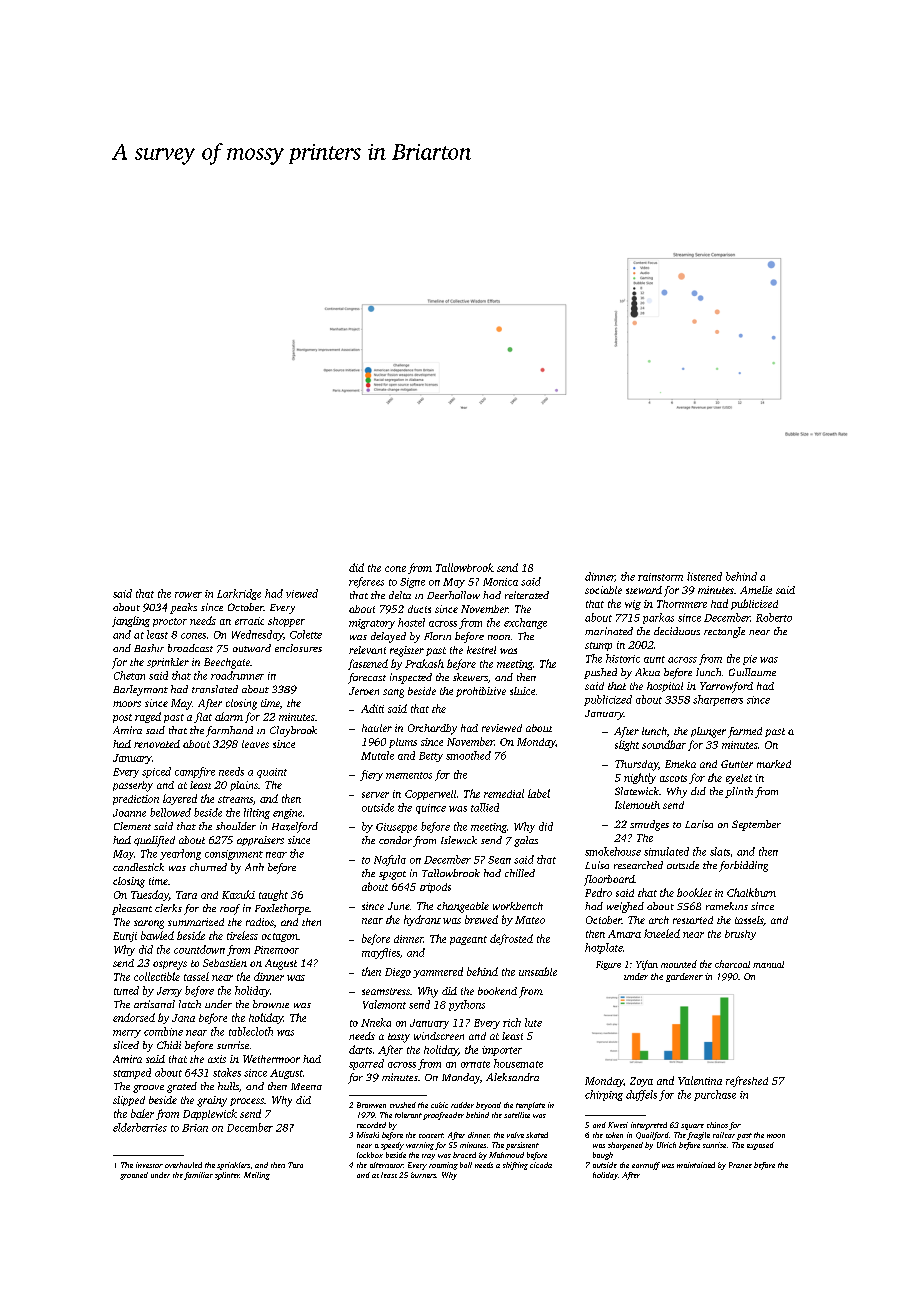 The height and width of the screenshot is (1316, 908). I want to click on Larisa, so click(699, 824).
